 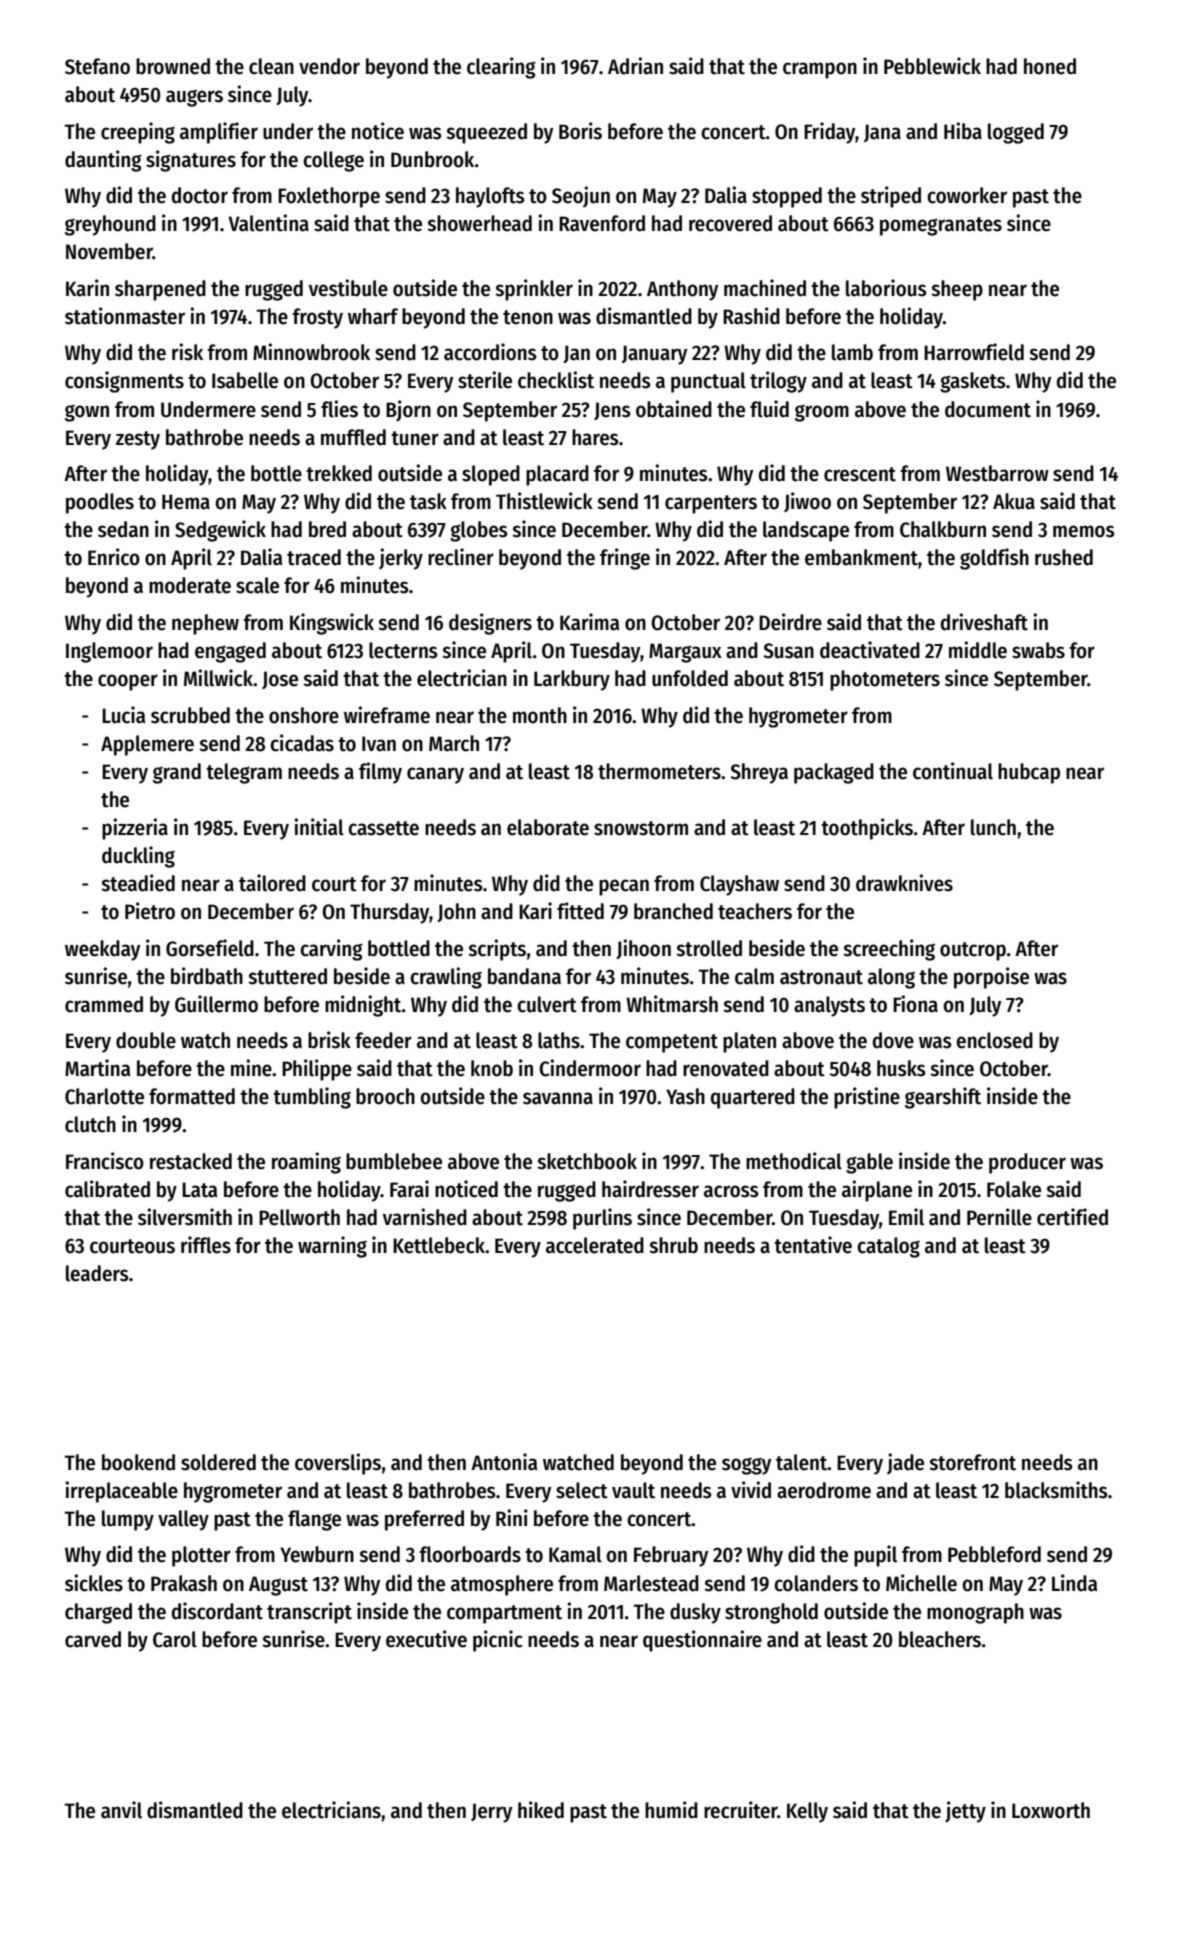 What do you see at coordinates (491, 1813) in the screenshot?
I see `Jerry` at bounding box center [491, 1813].
